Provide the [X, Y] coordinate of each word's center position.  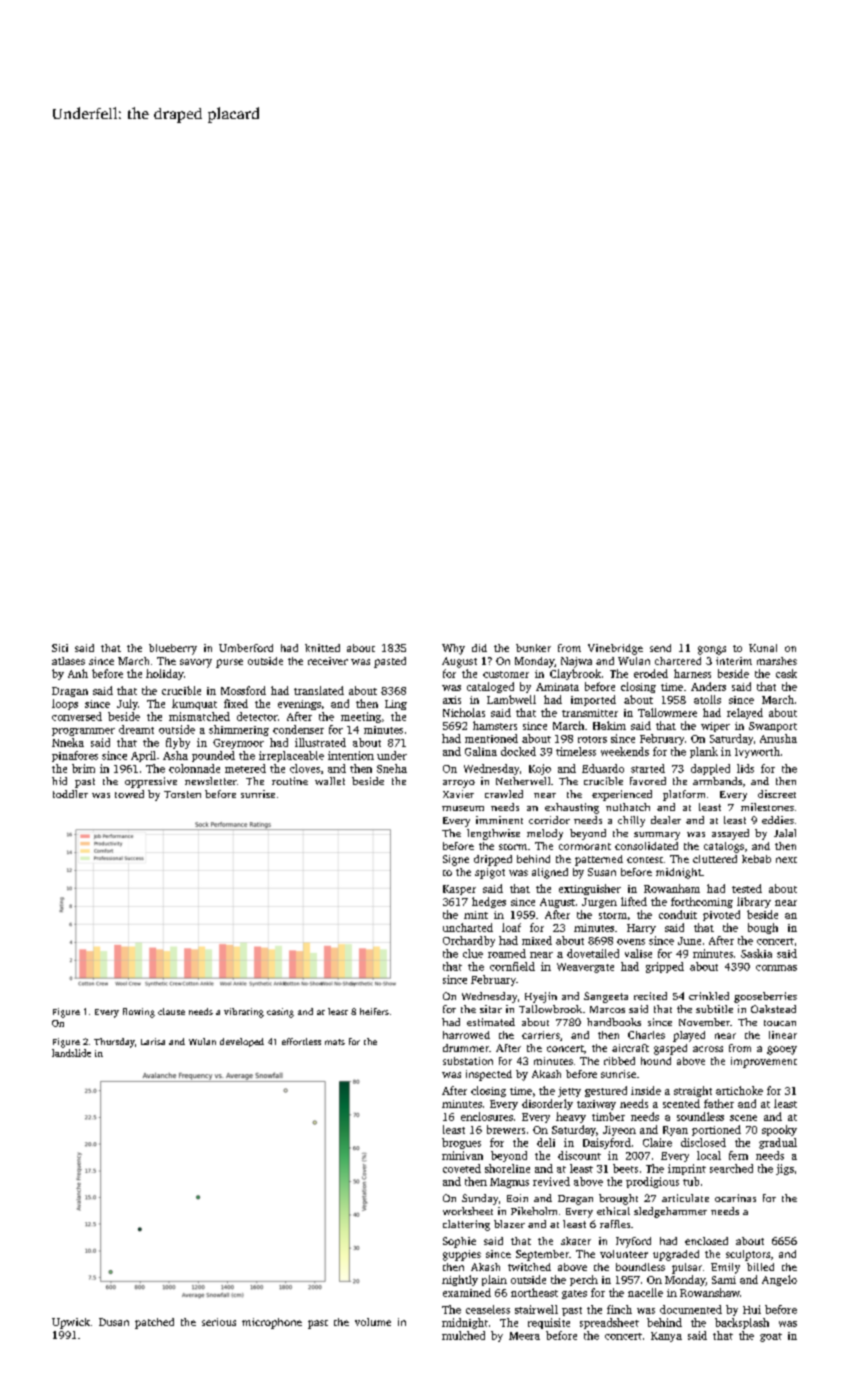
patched [154, 1323]
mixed [537, 940]
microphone [272, 1323]
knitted [322, 648]
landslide [71, 1053]
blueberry [173, 649]
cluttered [715, 859]
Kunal [763, 648]
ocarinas [735, 1198]
